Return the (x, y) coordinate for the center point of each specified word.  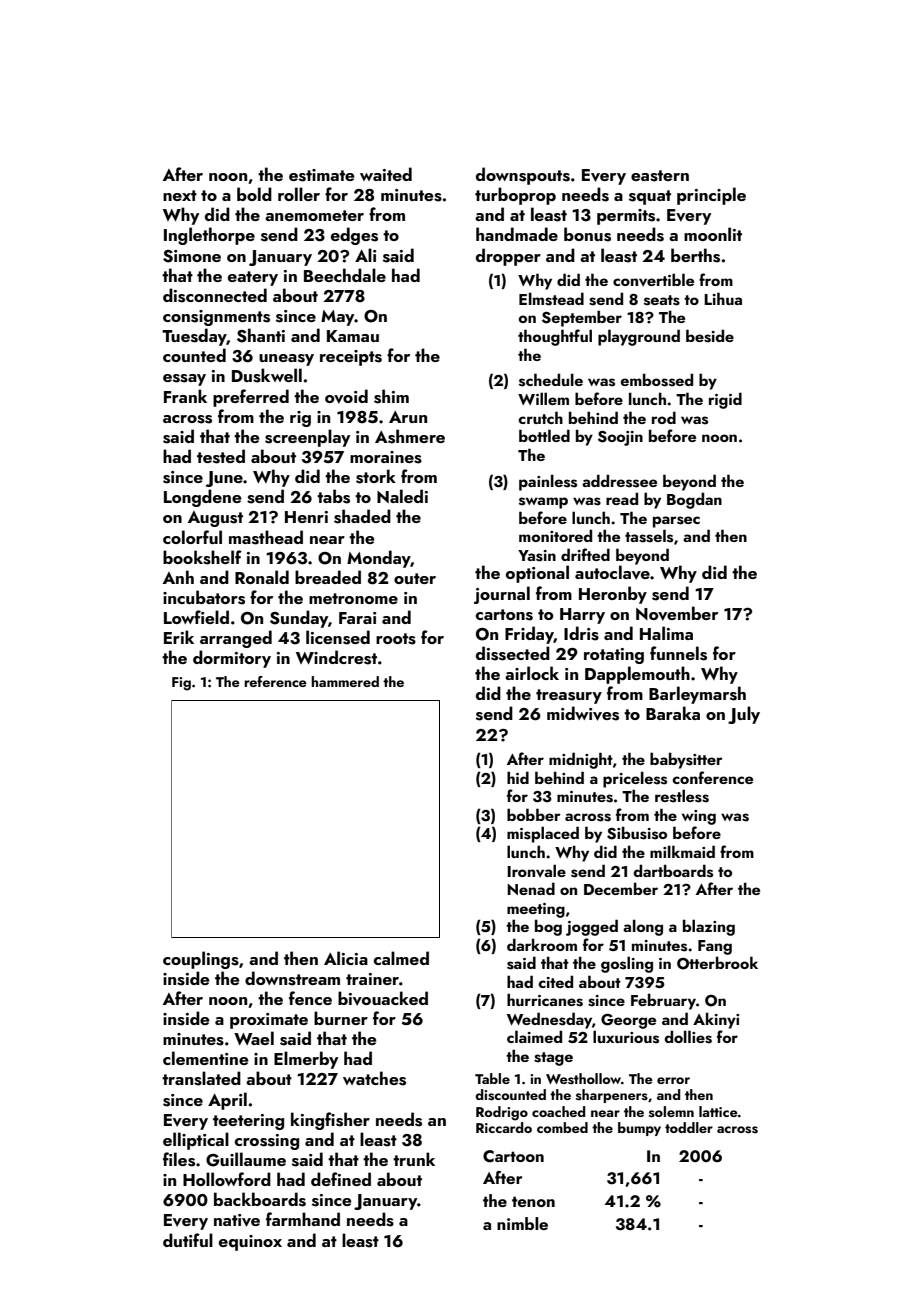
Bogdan (694, 500)
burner (341, 1018)
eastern (660, 176)
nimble (522, 1223)
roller (299, 194)
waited (386, 174)
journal (502, 595)
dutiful (188, 1240)
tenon (533, 1201)
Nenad (531, 888)
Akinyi (716, 1020)
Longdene (203, 498)
